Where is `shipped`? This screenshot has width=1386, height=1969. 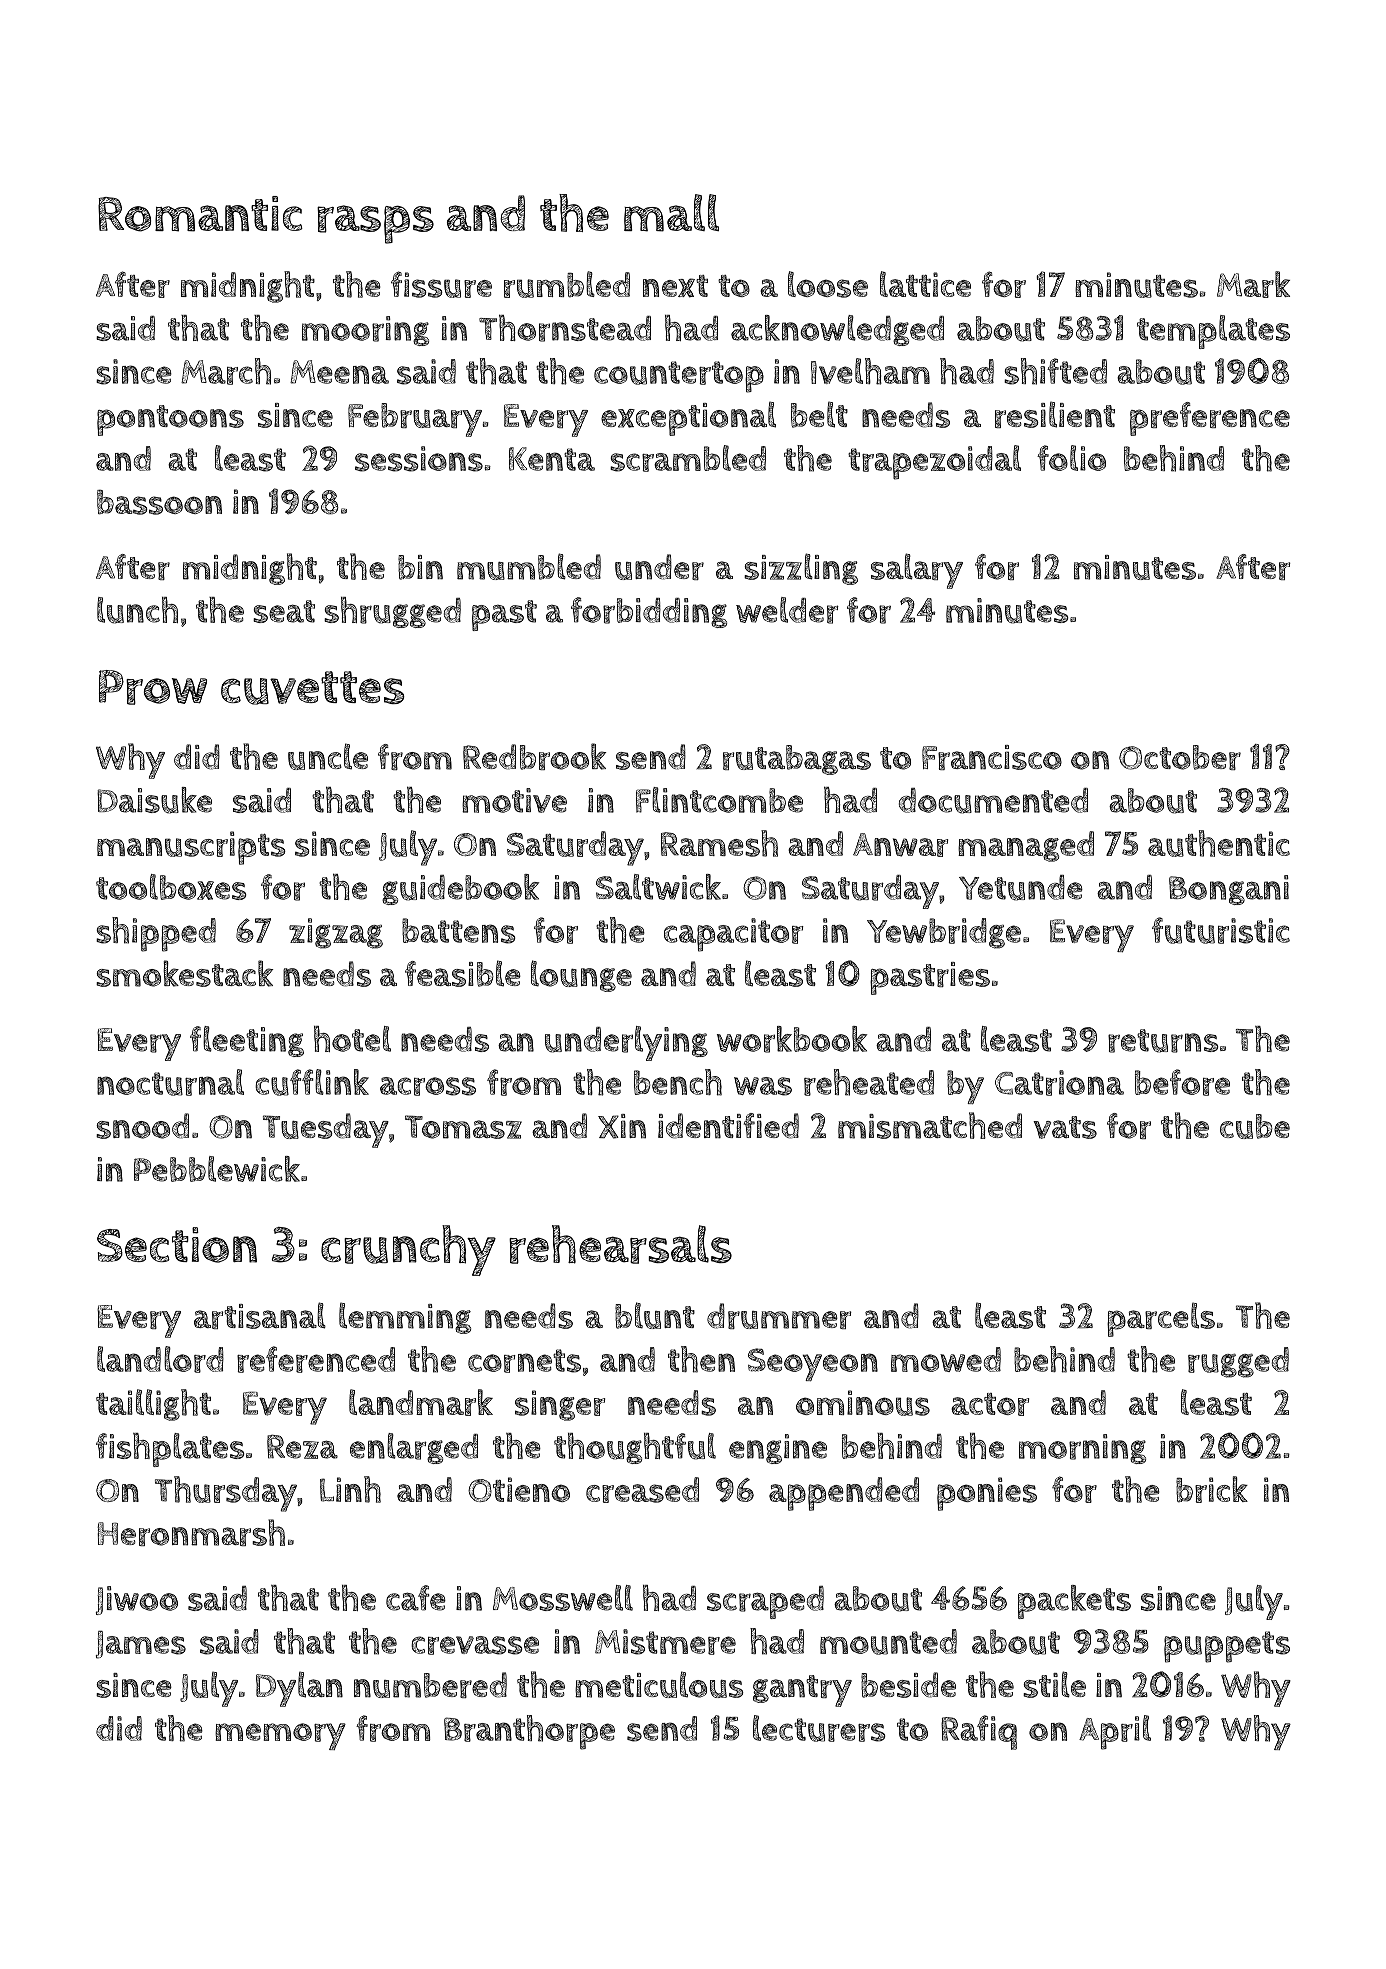
shipped is located at coordinates (156, 934).
